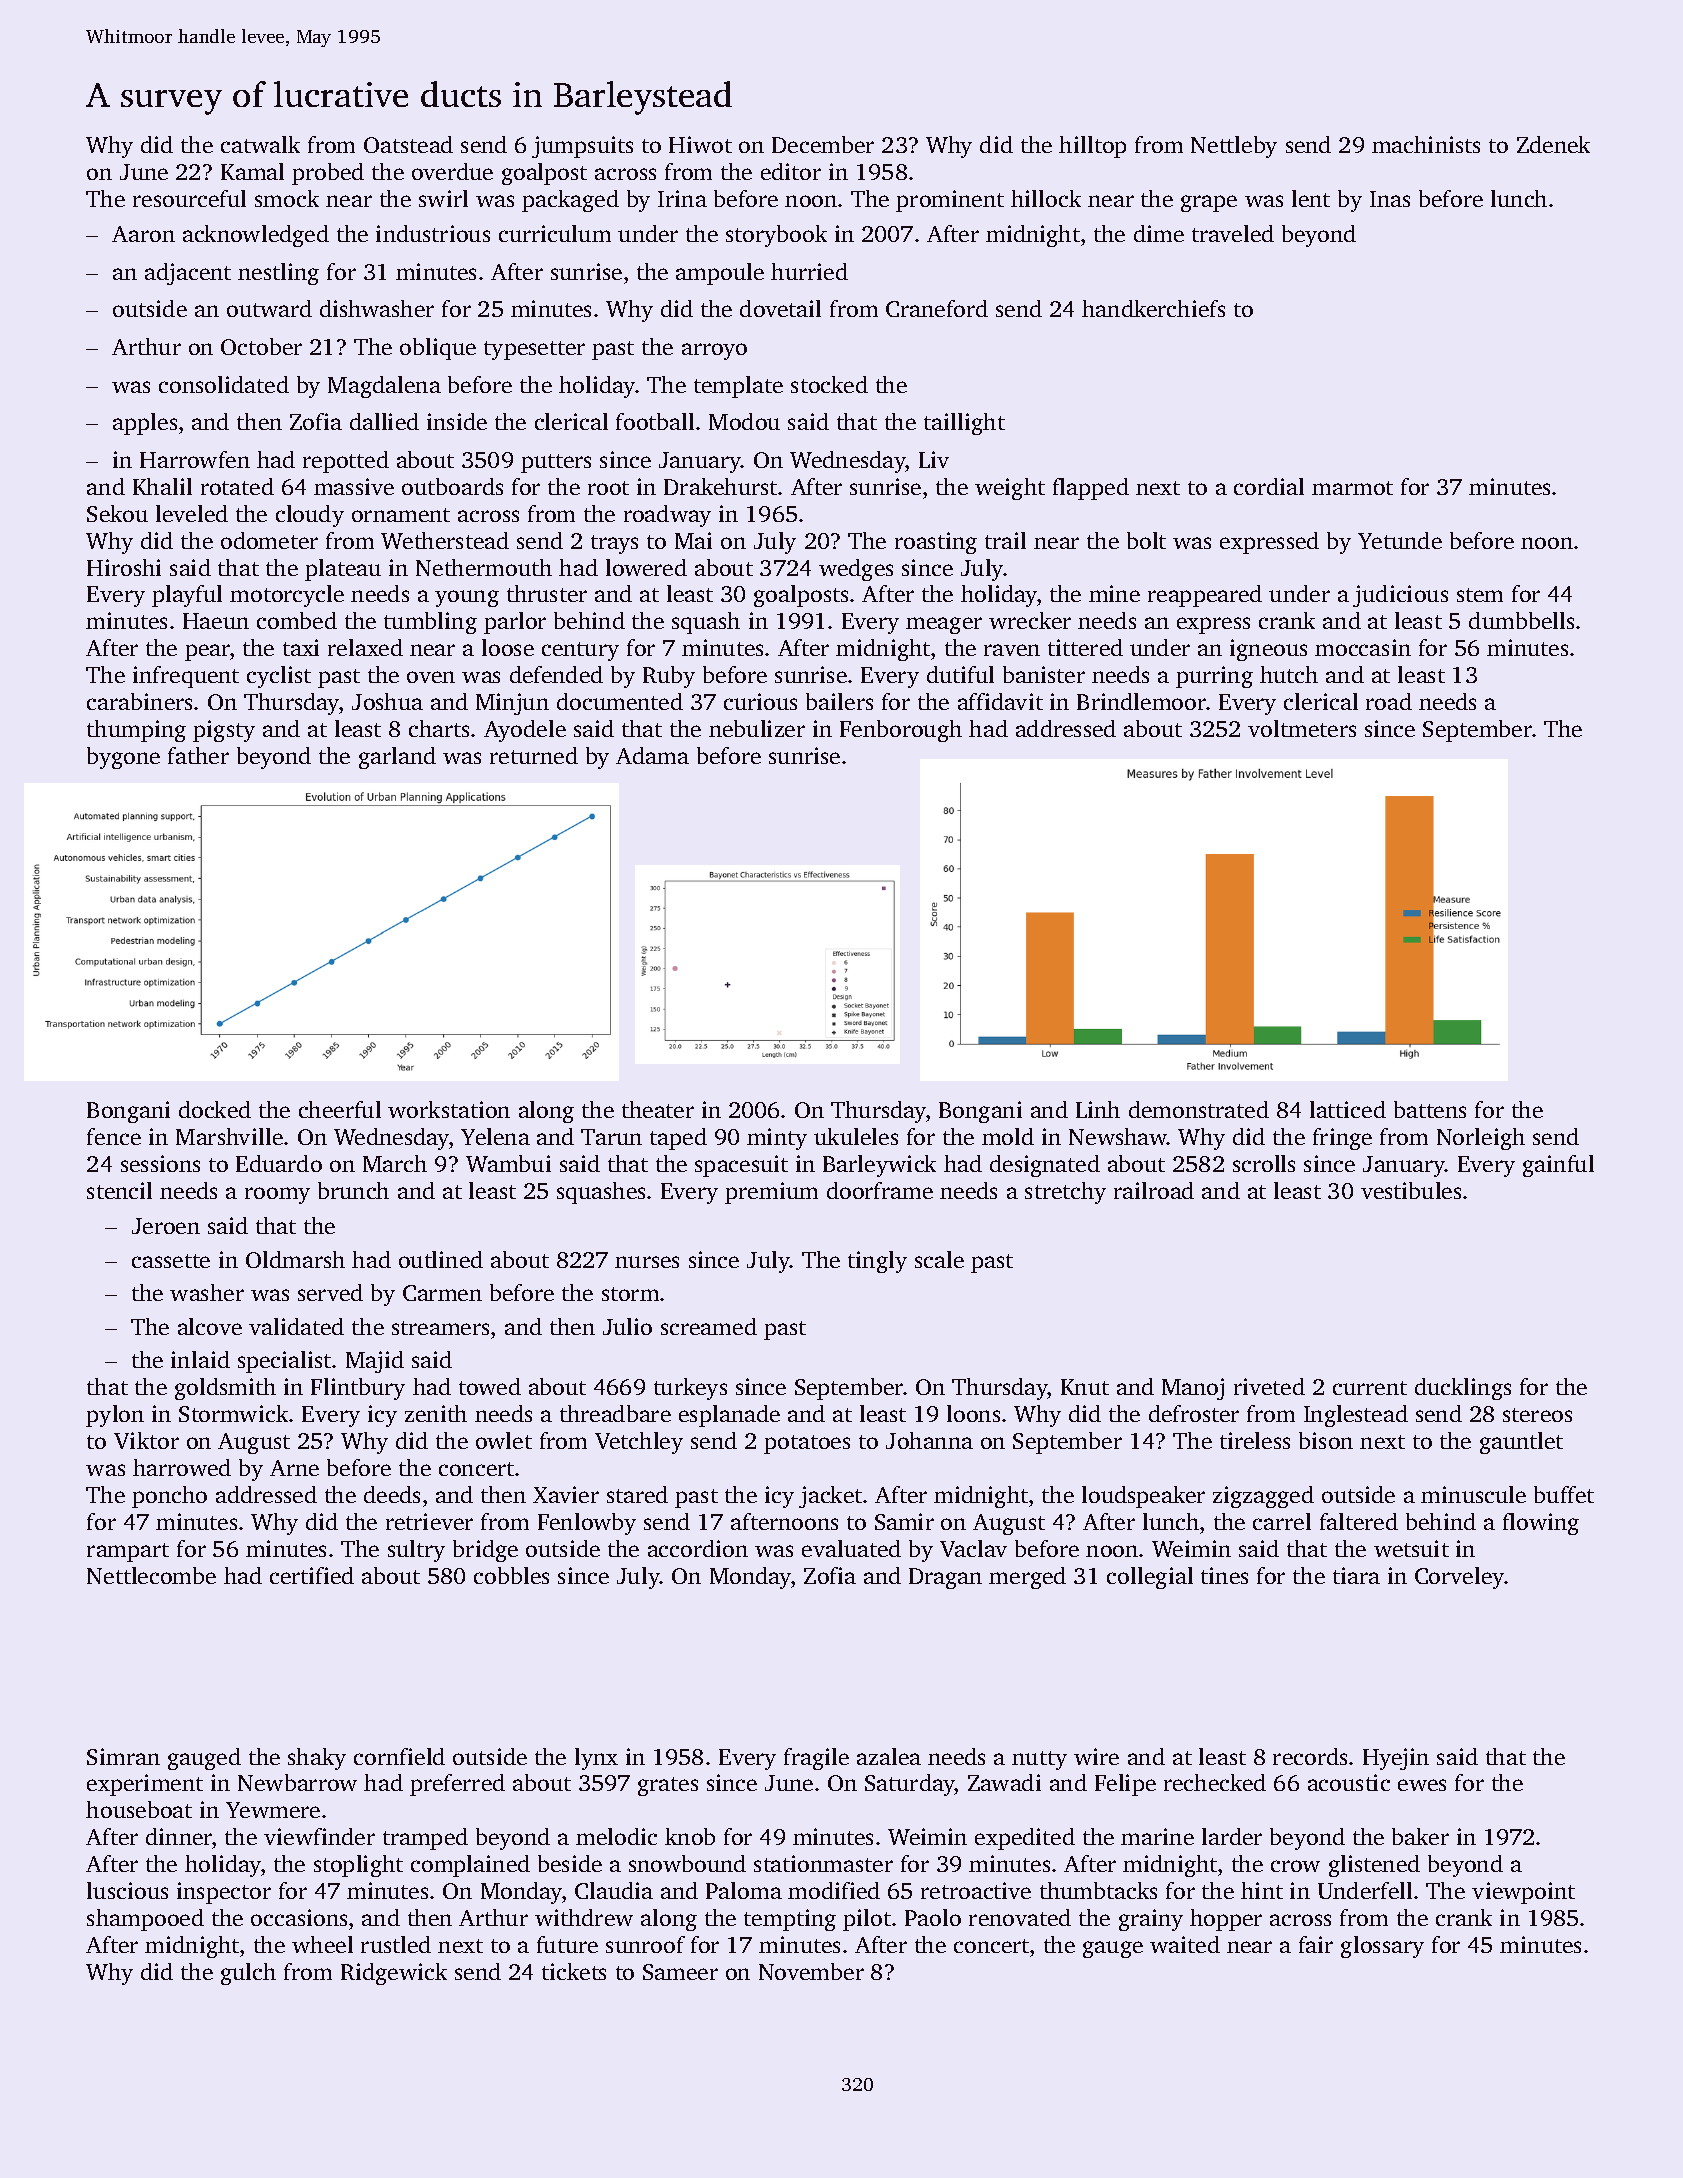  Describe the element at coordinates (445, 540) in the screenshot. I see `Wetherstead` at that location.
